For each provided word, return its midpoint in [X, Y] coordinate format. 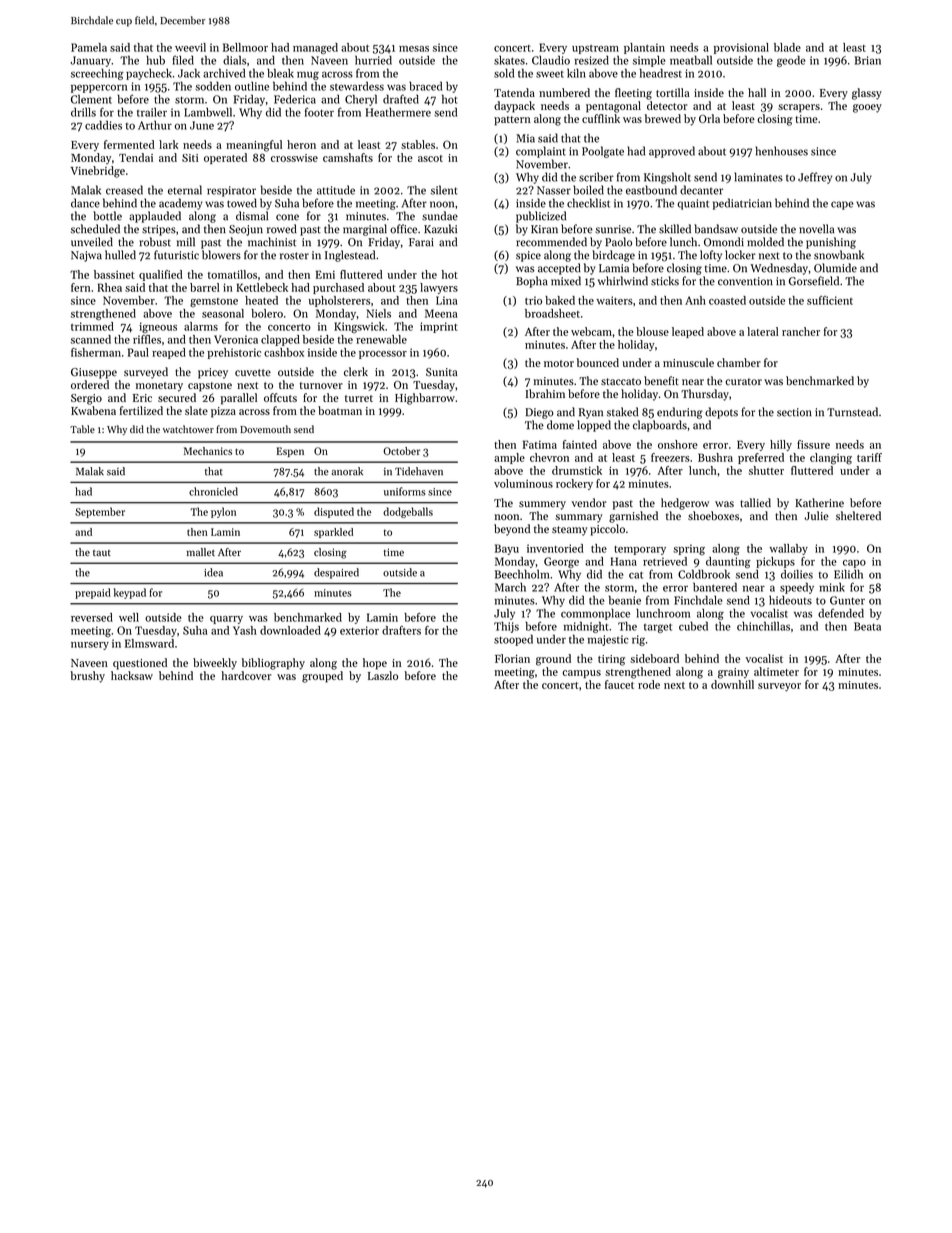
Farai [421, 242]
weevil [190, 47]
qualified [161, 275]
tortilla [673, 92]
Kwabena [93, 410]
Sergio [86, 399]
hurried [373, 60]
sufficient [830, 300]
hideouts [790, 600]
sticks [665, 281]
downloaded [290, 630]
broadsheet [552, 313]
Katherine [819, 502]
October [401, 451]
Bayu [507, 549]
